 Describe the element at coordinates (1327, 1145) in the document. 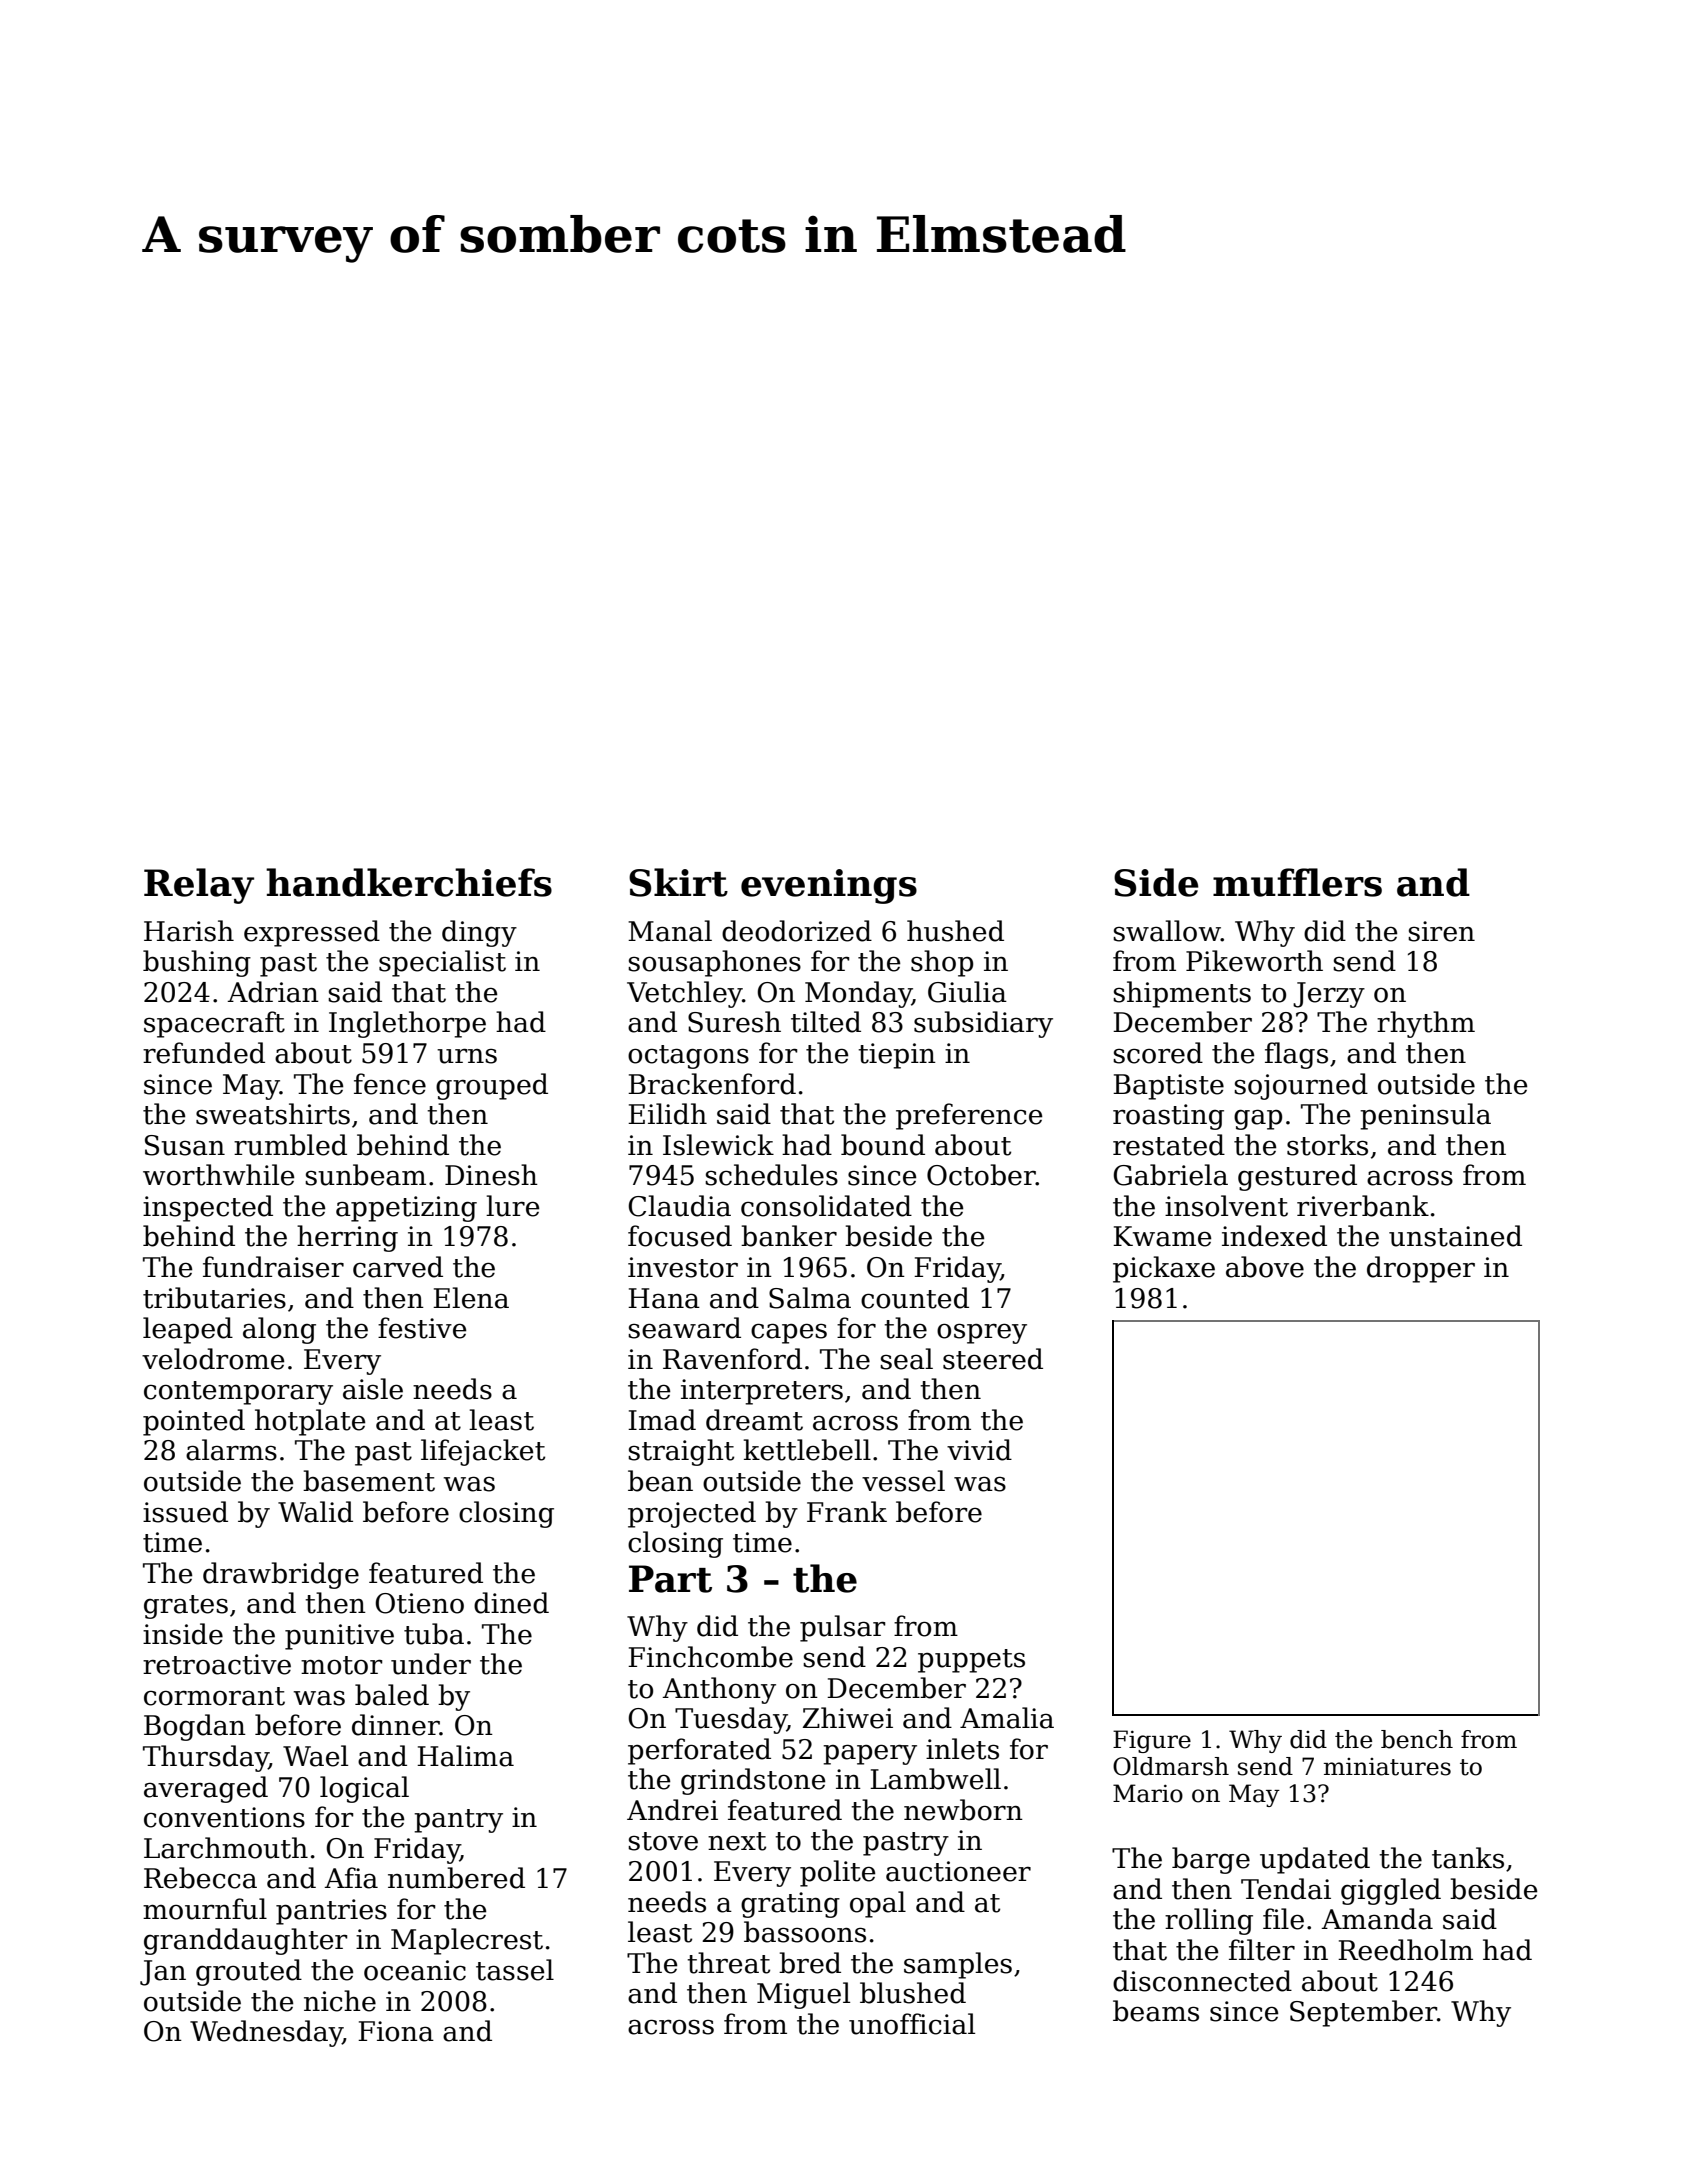

I see `storks` at that location.
